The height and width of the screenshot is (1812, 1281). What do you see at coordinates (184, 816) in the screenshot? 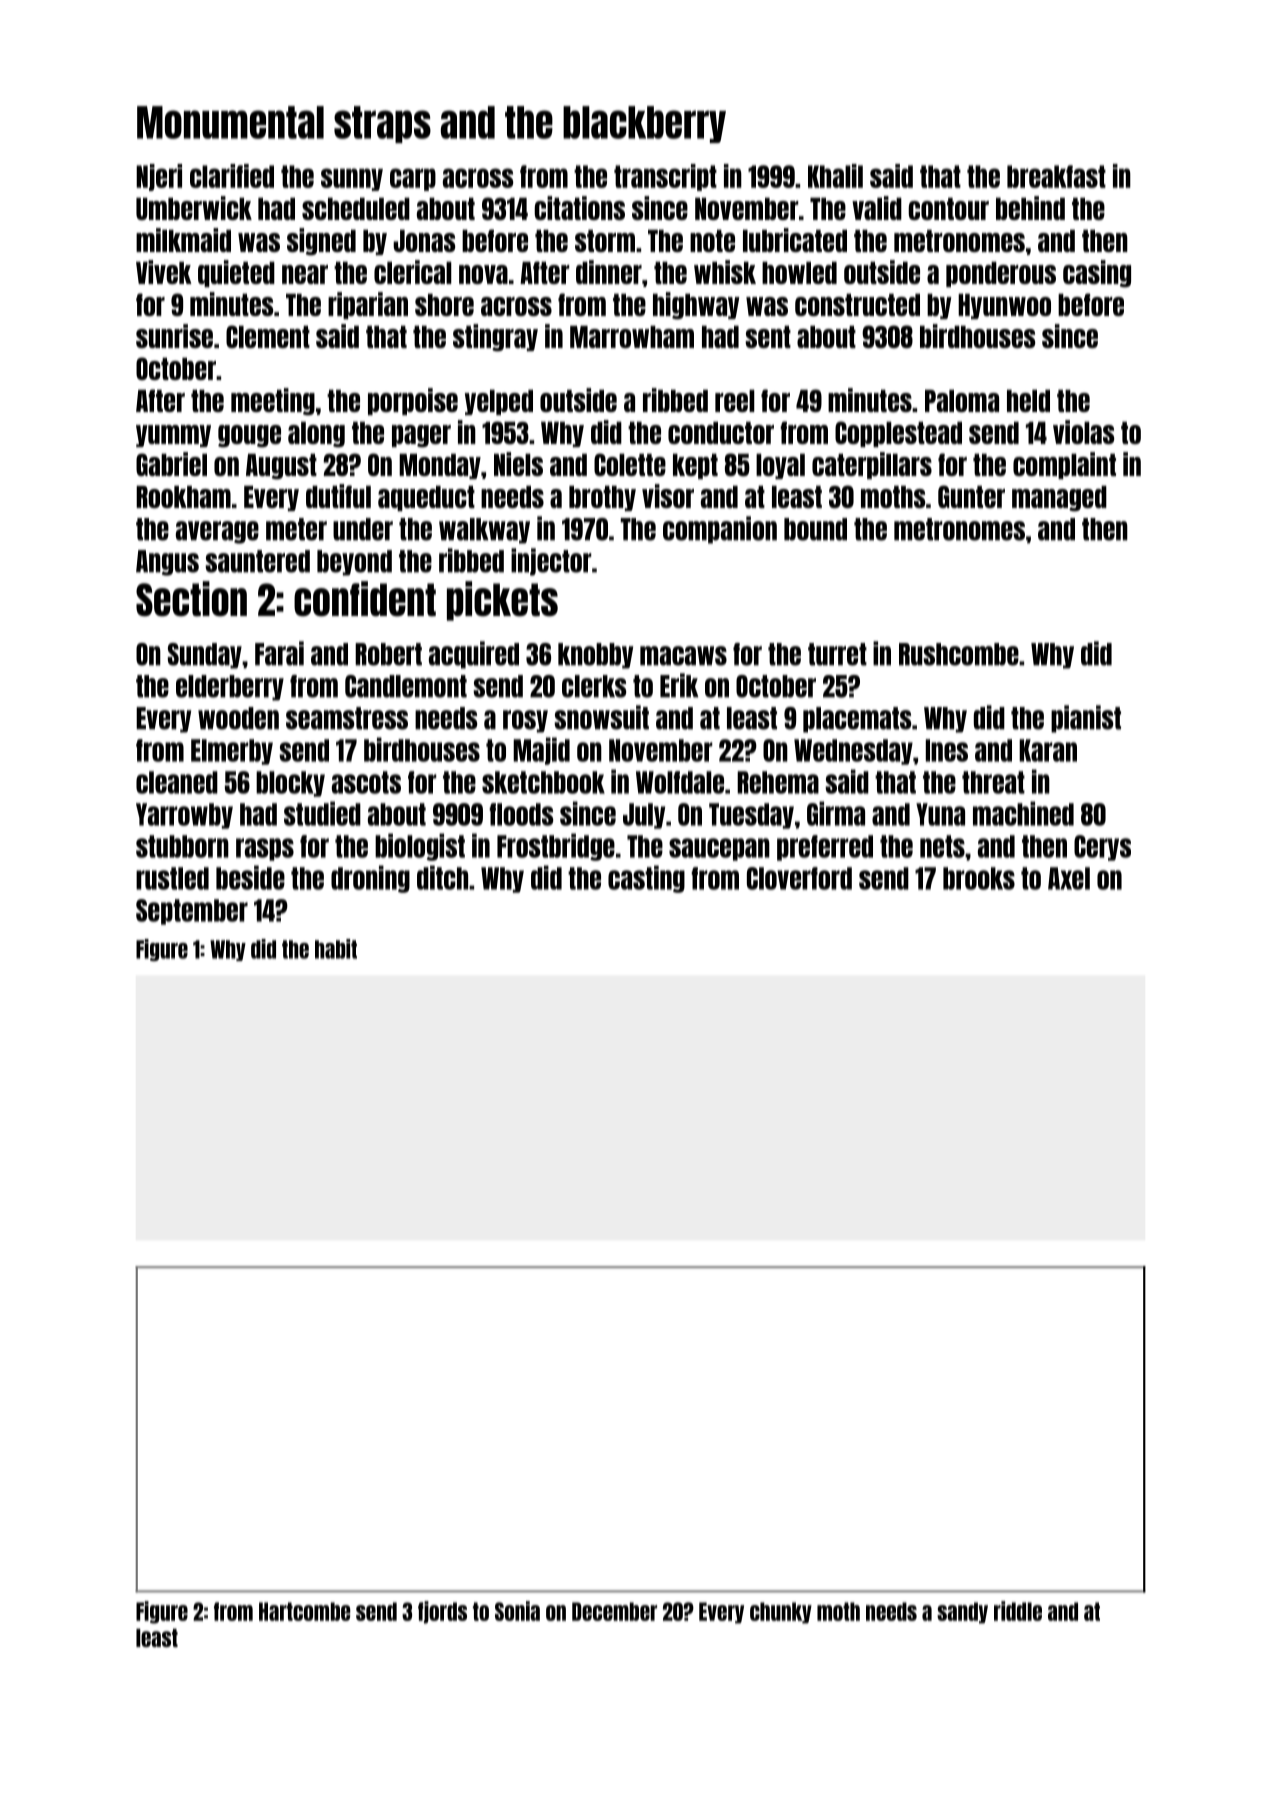
I see `Yarrowby` at bounding box center [184, 816].
